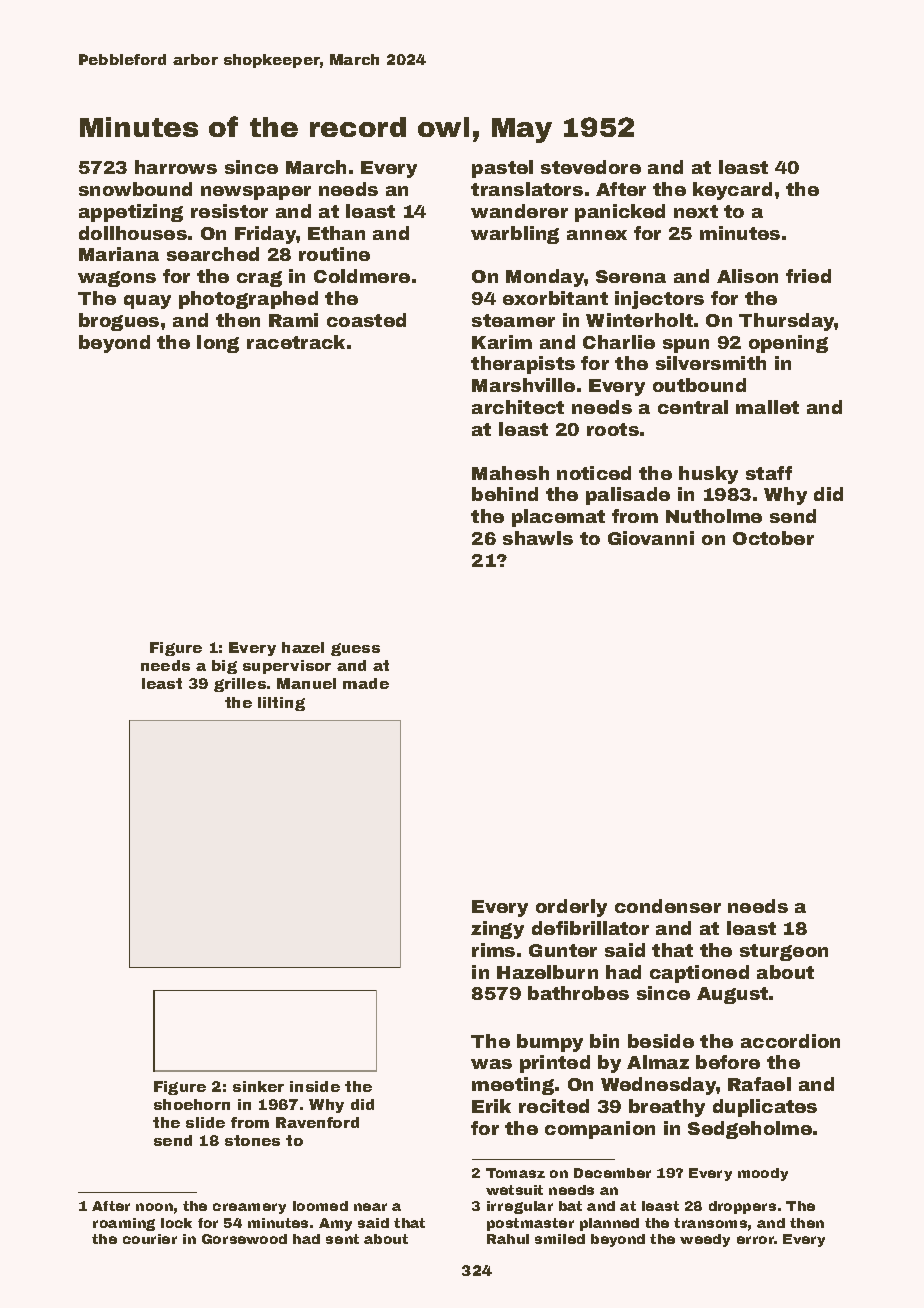 Image resolution: width=924 pixels, height=1308 pixels. What do you see at coordinates (176, 167) in the screenshot?
I see `harrows` at bounding box center [176, 167].
